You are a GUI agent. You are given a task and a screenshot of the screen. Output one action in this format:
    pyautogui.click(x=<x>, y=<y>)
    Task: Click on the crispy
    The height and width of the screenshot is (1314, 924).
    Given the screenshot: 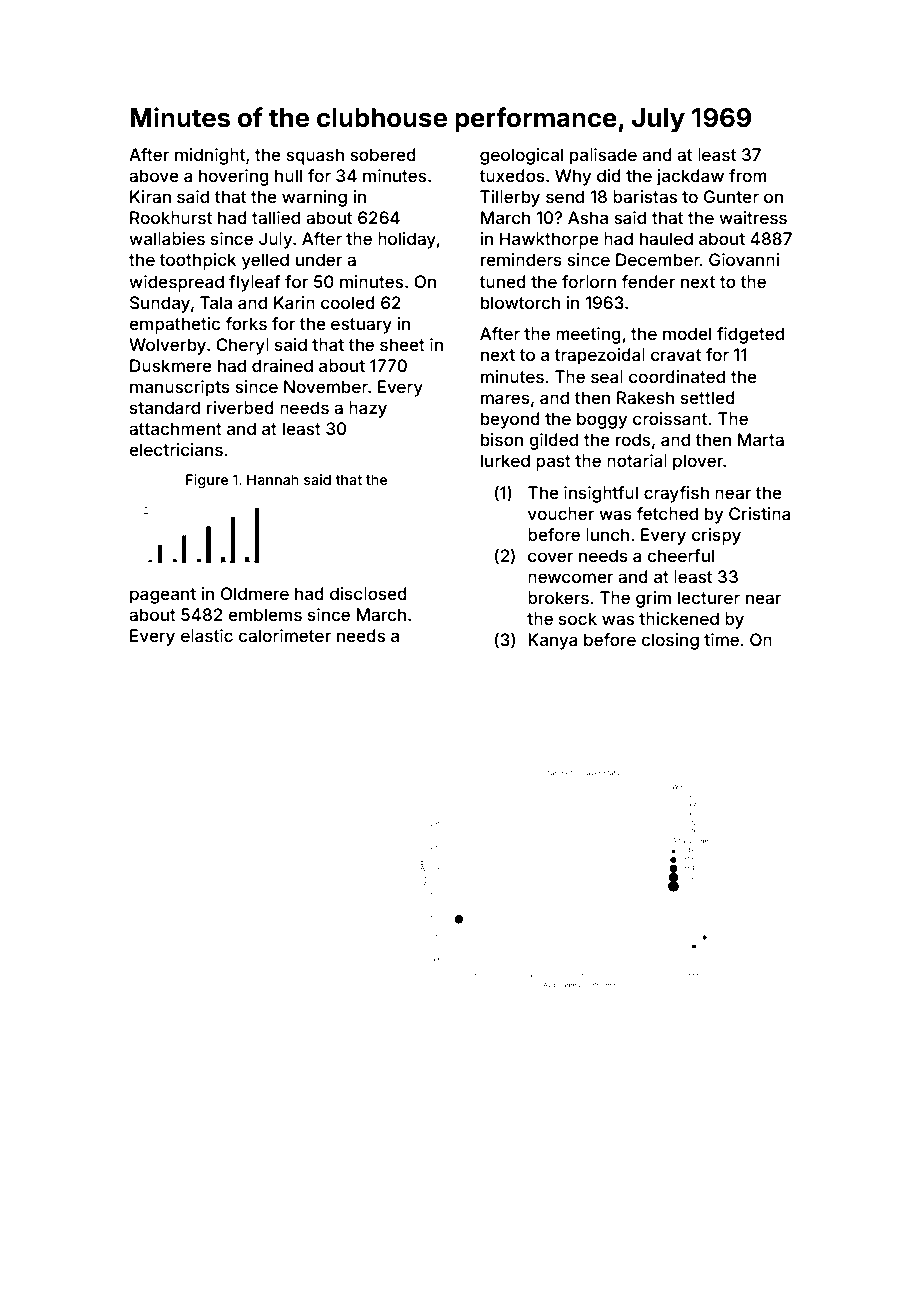 What is the action you would take?
    pyautogui.click(x=716, y=536)
